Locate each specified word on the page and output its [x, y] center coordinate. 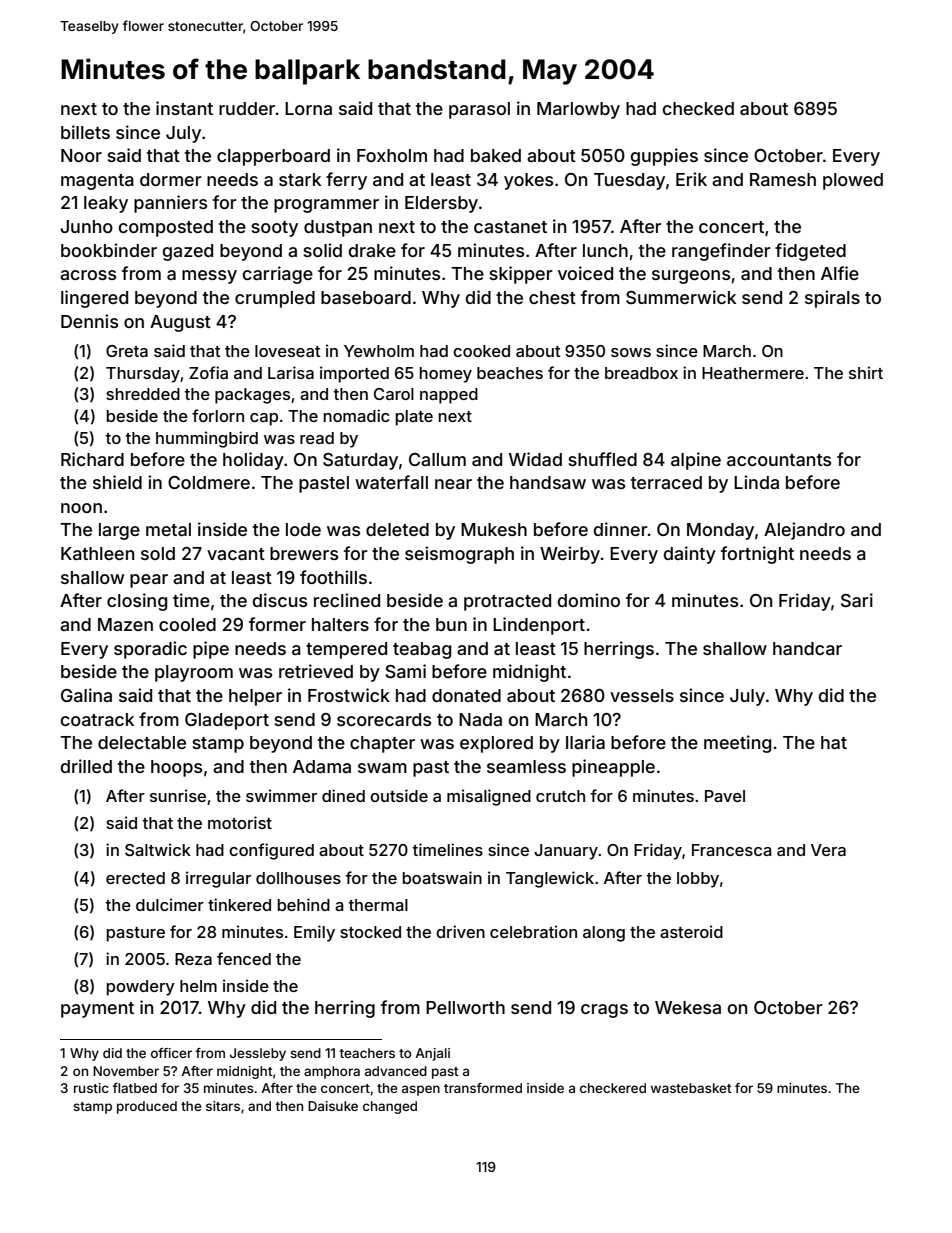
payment [97, 1010]
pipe [211, 650]
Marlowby [578, 110]
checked [698, 108]
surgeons [691, 277]
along [604, 934]
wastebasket [691, 1088]
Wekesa [688, 1007]
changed [390, 1107]
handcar [807, 648]
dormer [171, 179]
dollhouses [298, 878]
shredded [143, 394]
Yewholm [379, 351]
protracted [507, 602]
